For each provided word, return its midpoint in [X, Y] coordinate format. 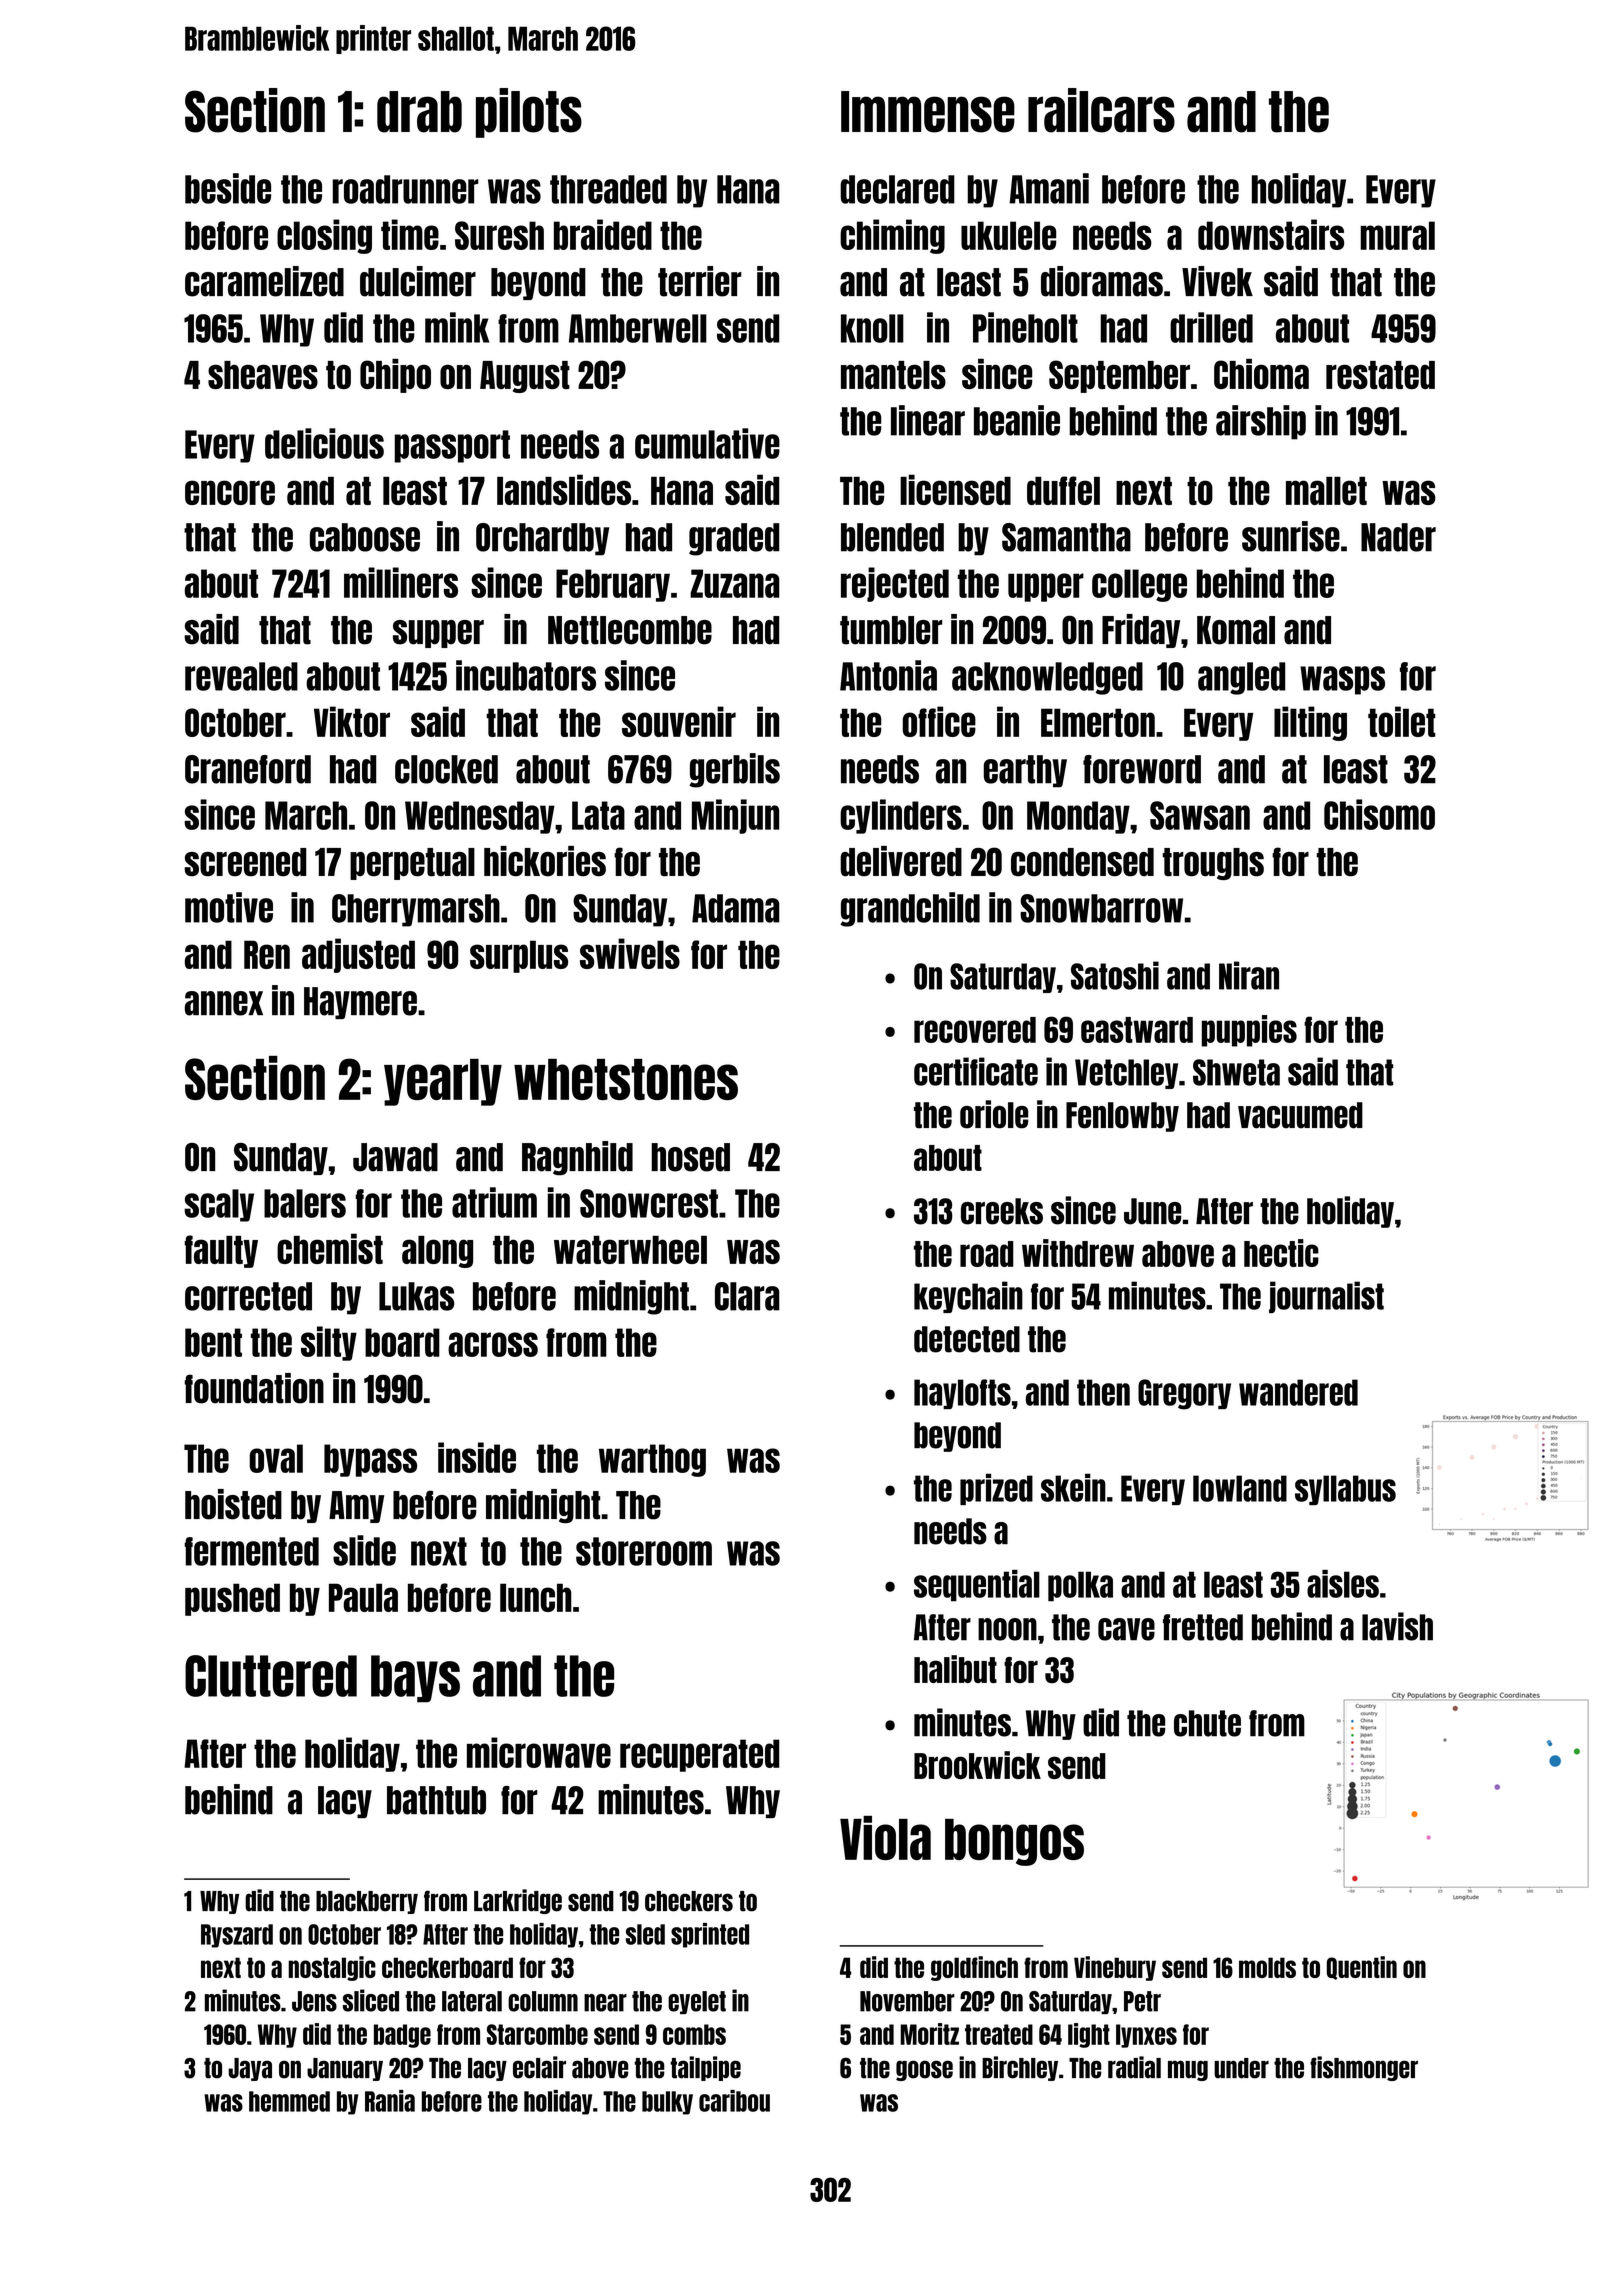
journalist [1326, 1297]
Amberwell [638, 328]
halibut [955, 1669]
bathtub [436, 1800]
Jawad [395, 1157]
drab [419, 112]
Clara [747, 1296]
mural [1397, 235]
